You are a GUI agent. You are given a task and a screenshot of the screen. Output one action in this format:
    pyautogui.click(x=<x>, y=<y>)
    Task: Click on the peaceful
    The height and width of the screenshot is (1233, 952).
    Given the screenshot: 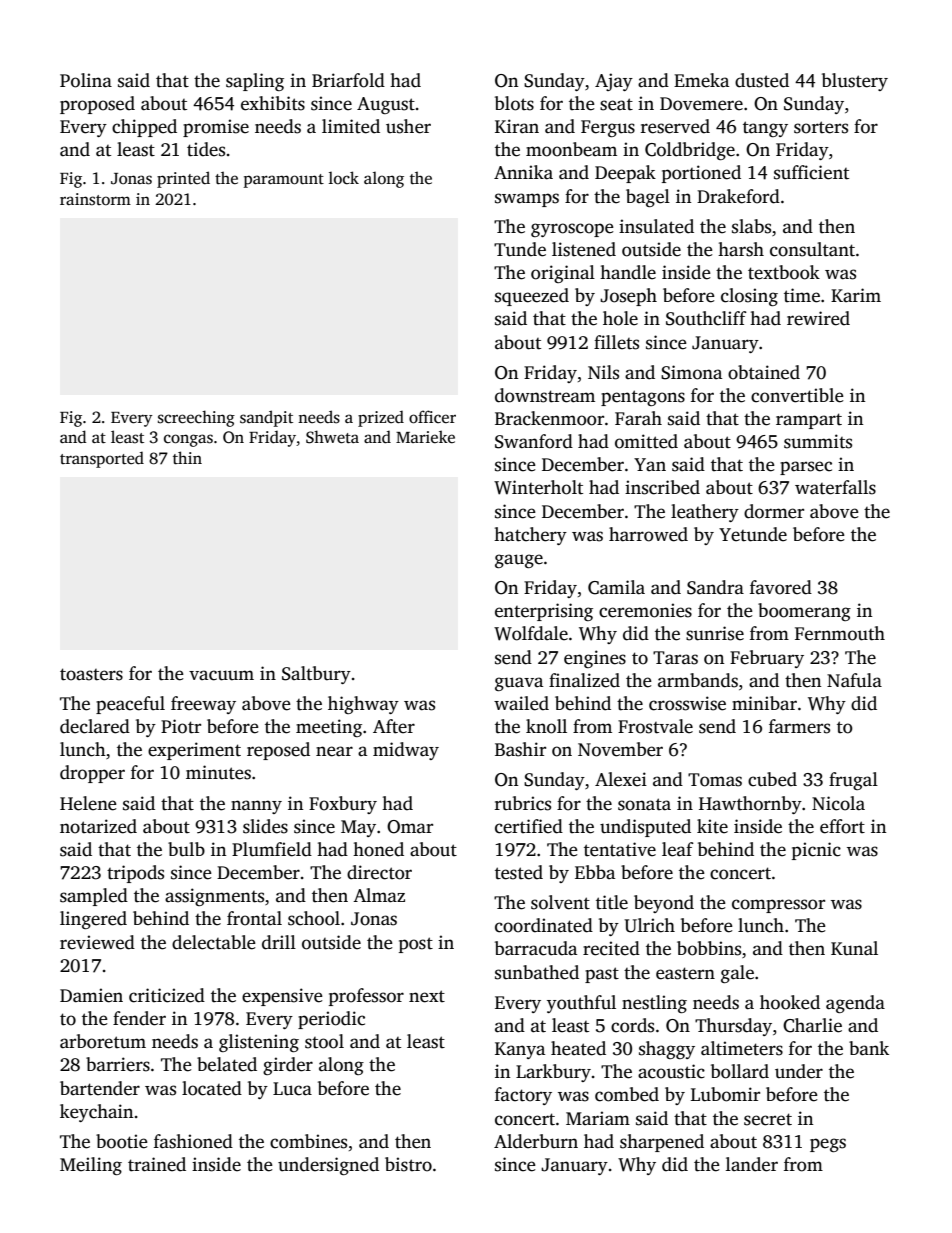 What is the action you would take?
    pyautogui.click(x=130, y=705)
